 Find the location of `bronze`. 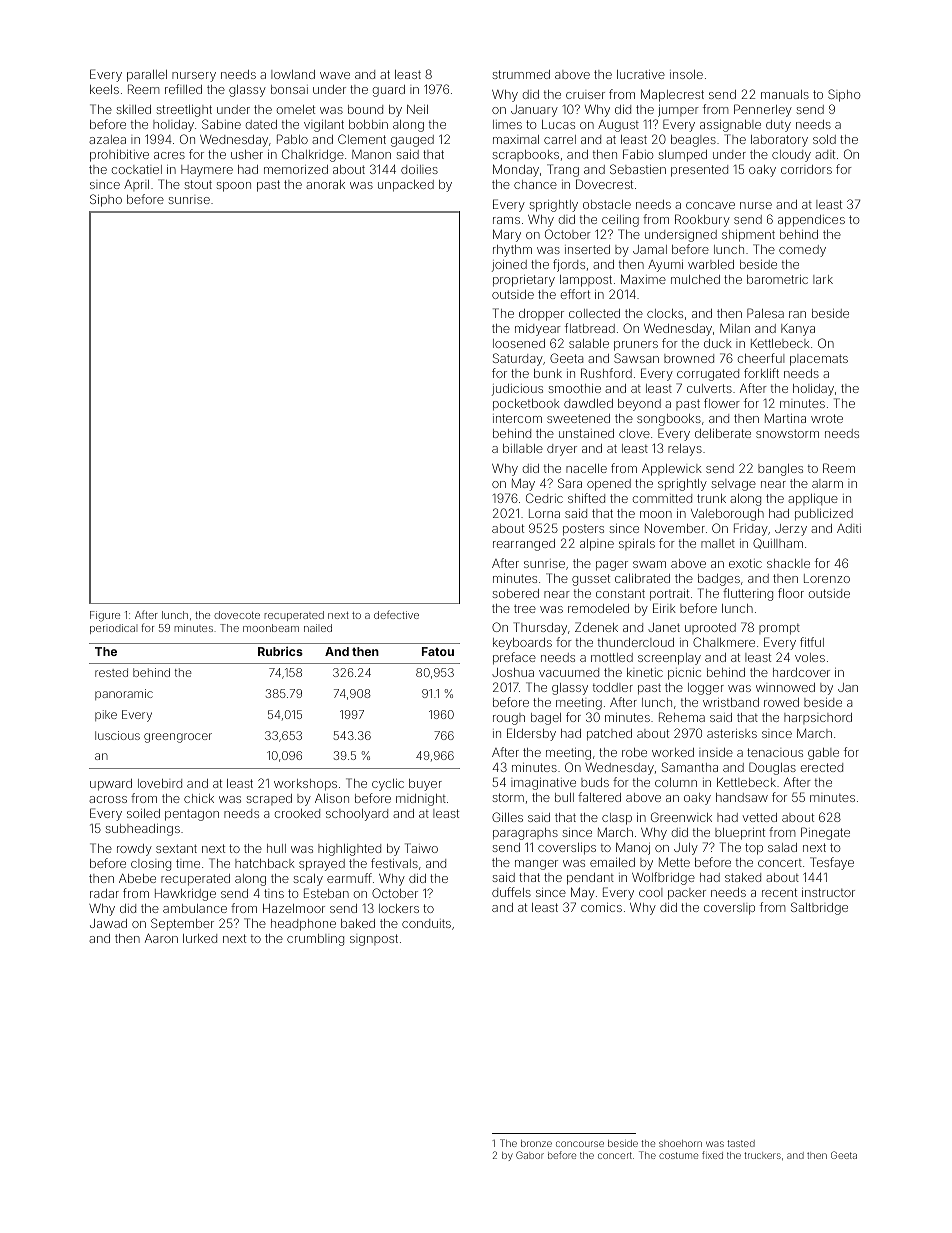

bronze is located at coordinates (536, 1143).
